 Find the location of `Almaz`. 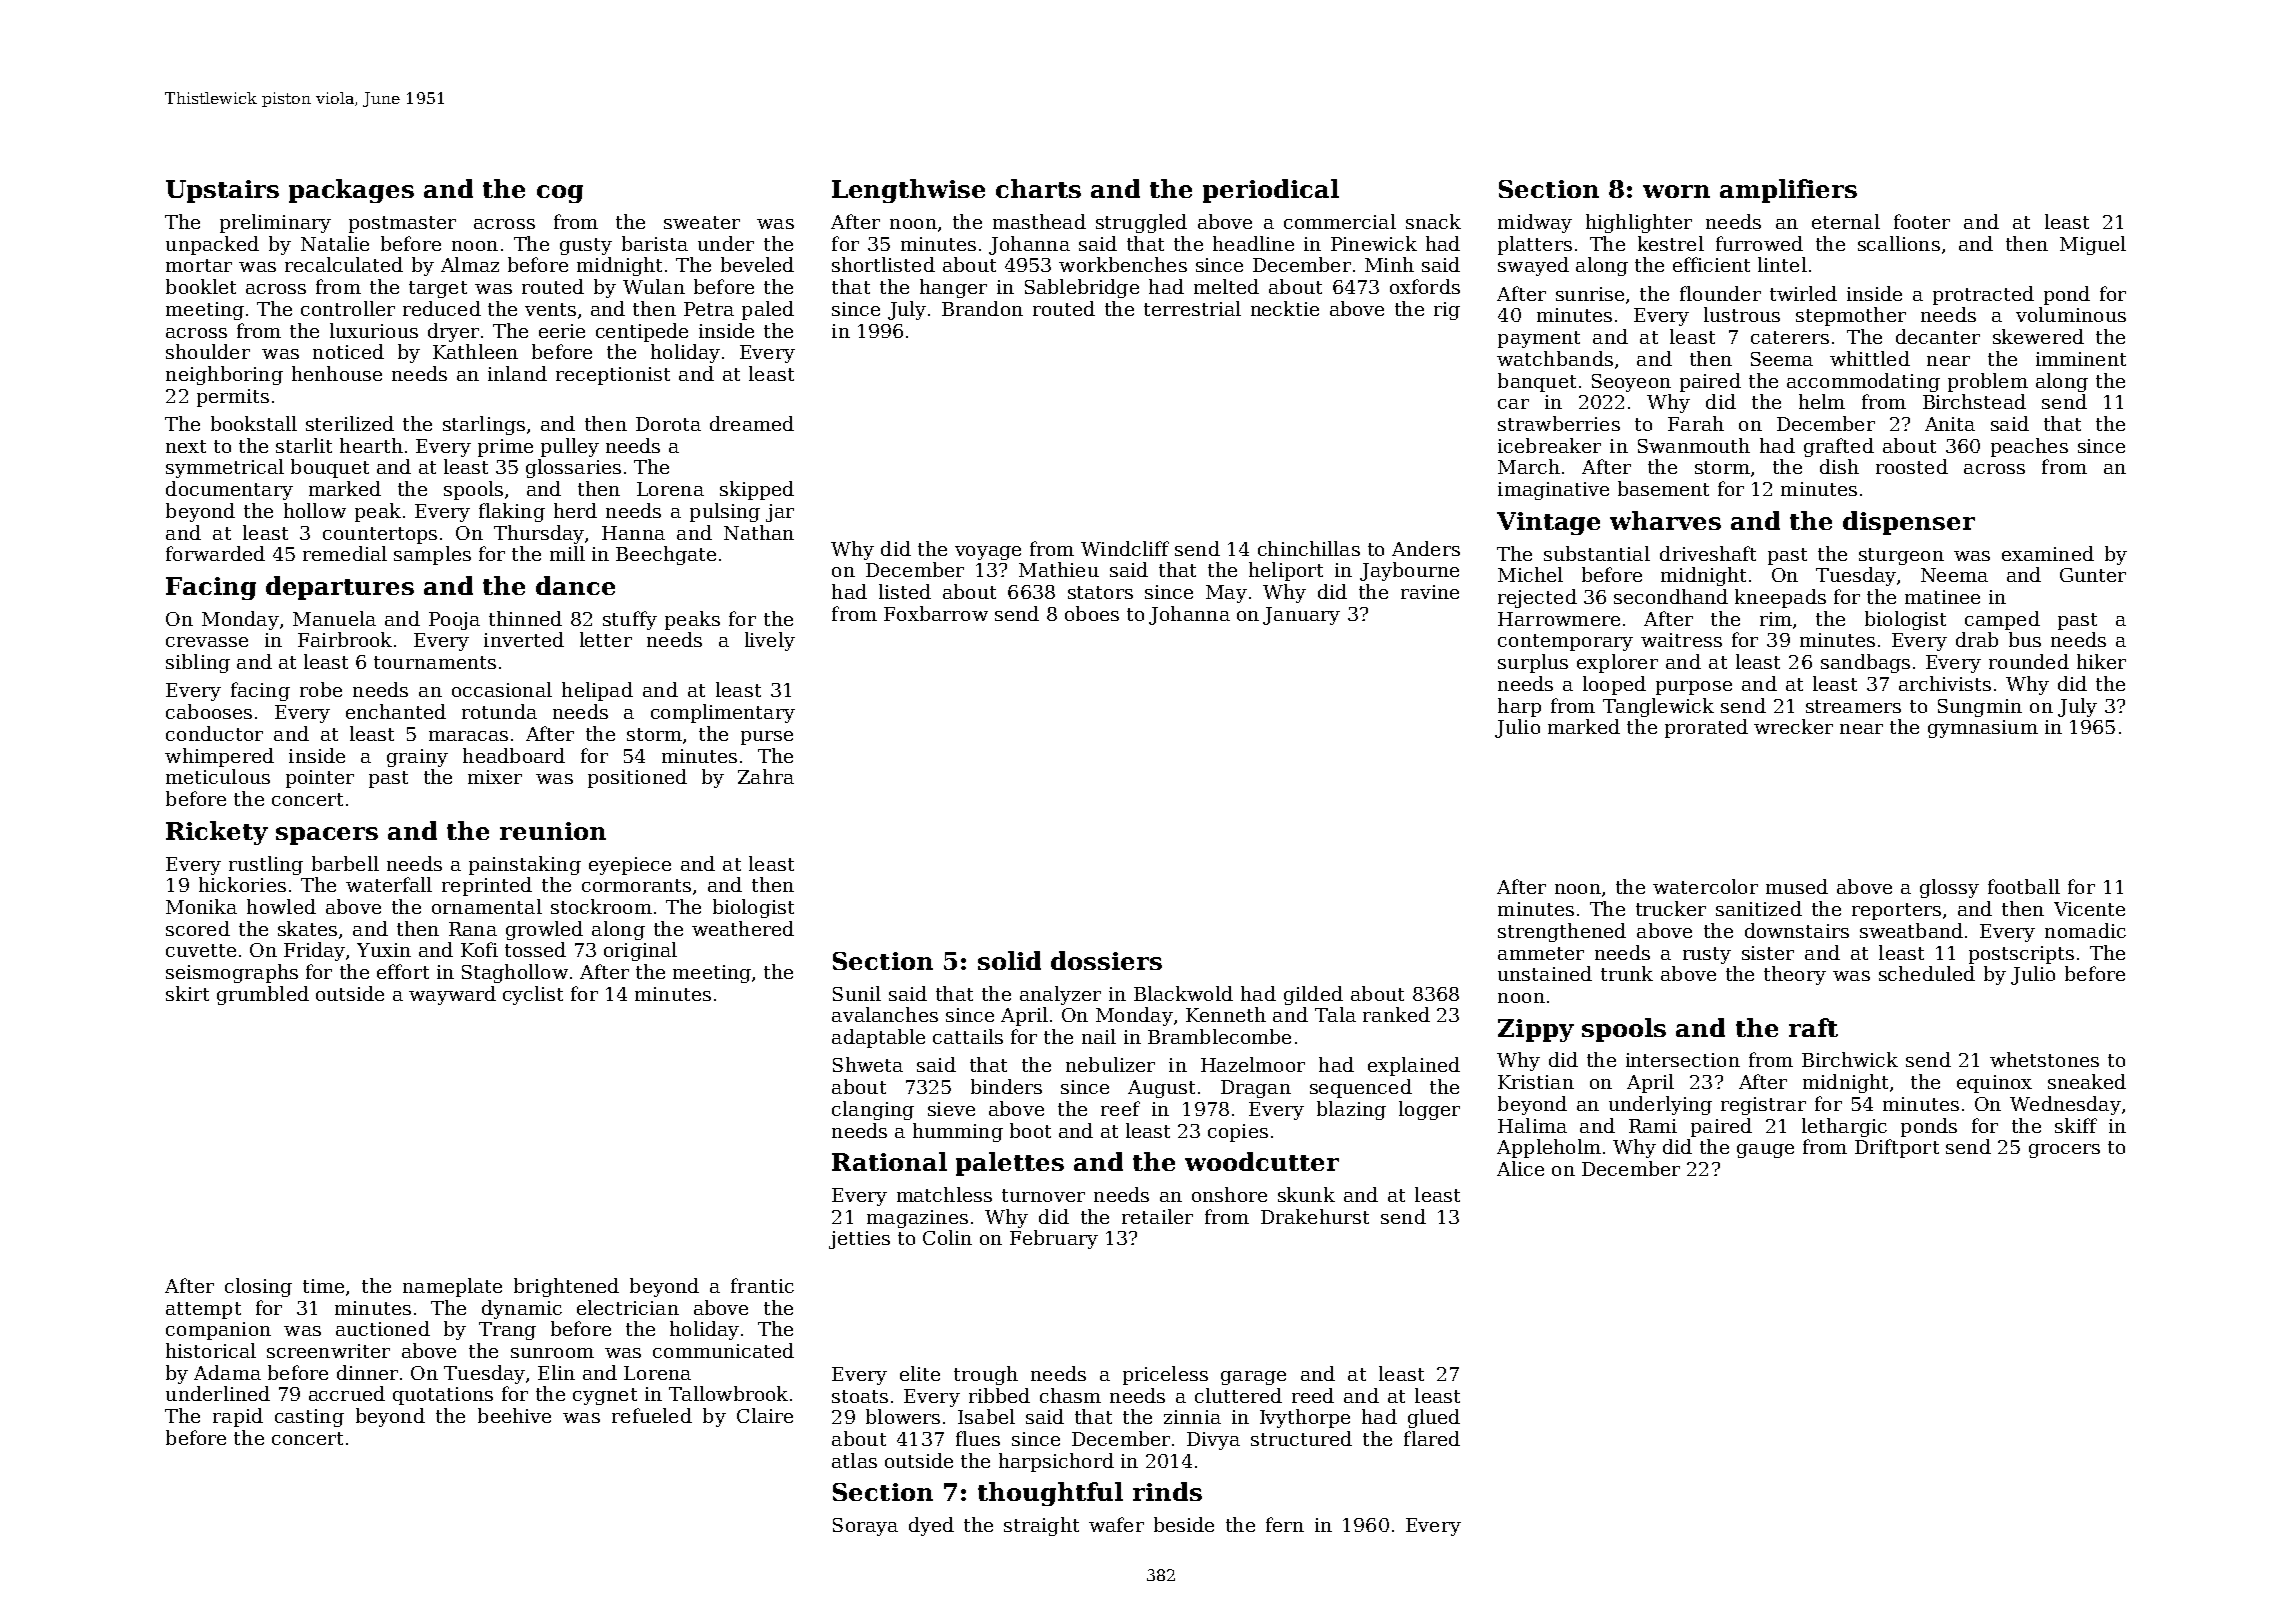

Almaz is located at coordinates (470, 264).
